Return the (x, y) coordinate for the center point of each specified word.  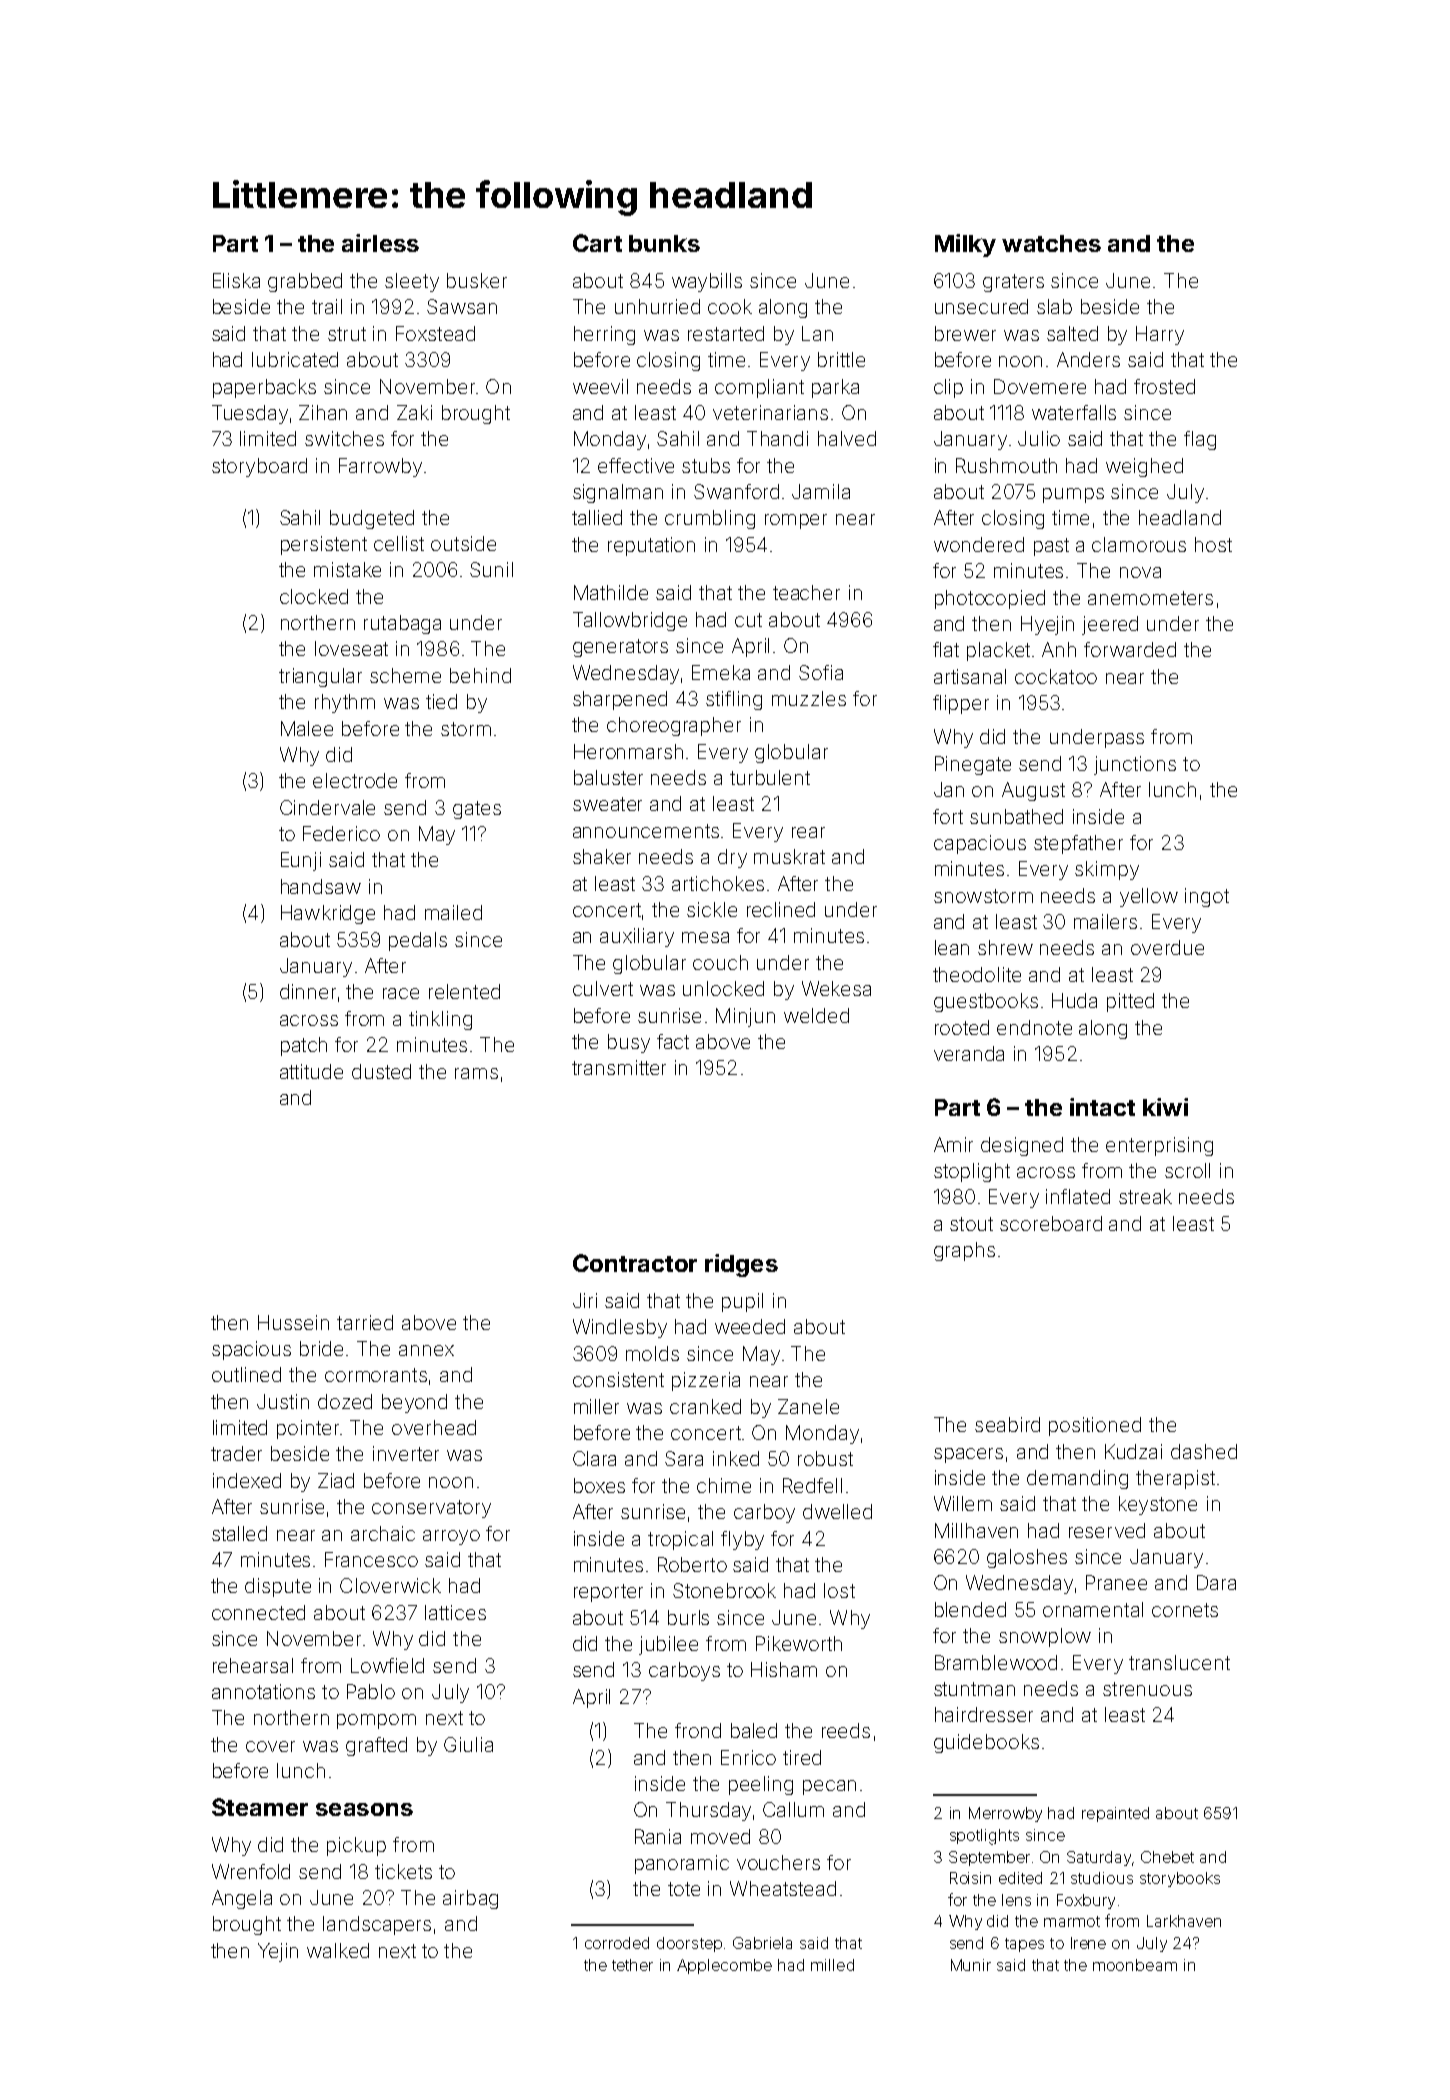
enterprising (1159, 1146)
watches (1051, 243)
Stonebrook (724, 1590)
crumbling (710, 519)
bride (321, 1348)
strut (347, 334)
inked (736, 1458)
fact (673, 1041)
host (1213, 544)
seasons (364, 1809)
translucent (1179, 1662)
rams (476, 1073)
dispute (278, 1587)
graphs (964, 1251)
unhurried (657, 306)
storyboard (259, 467)
